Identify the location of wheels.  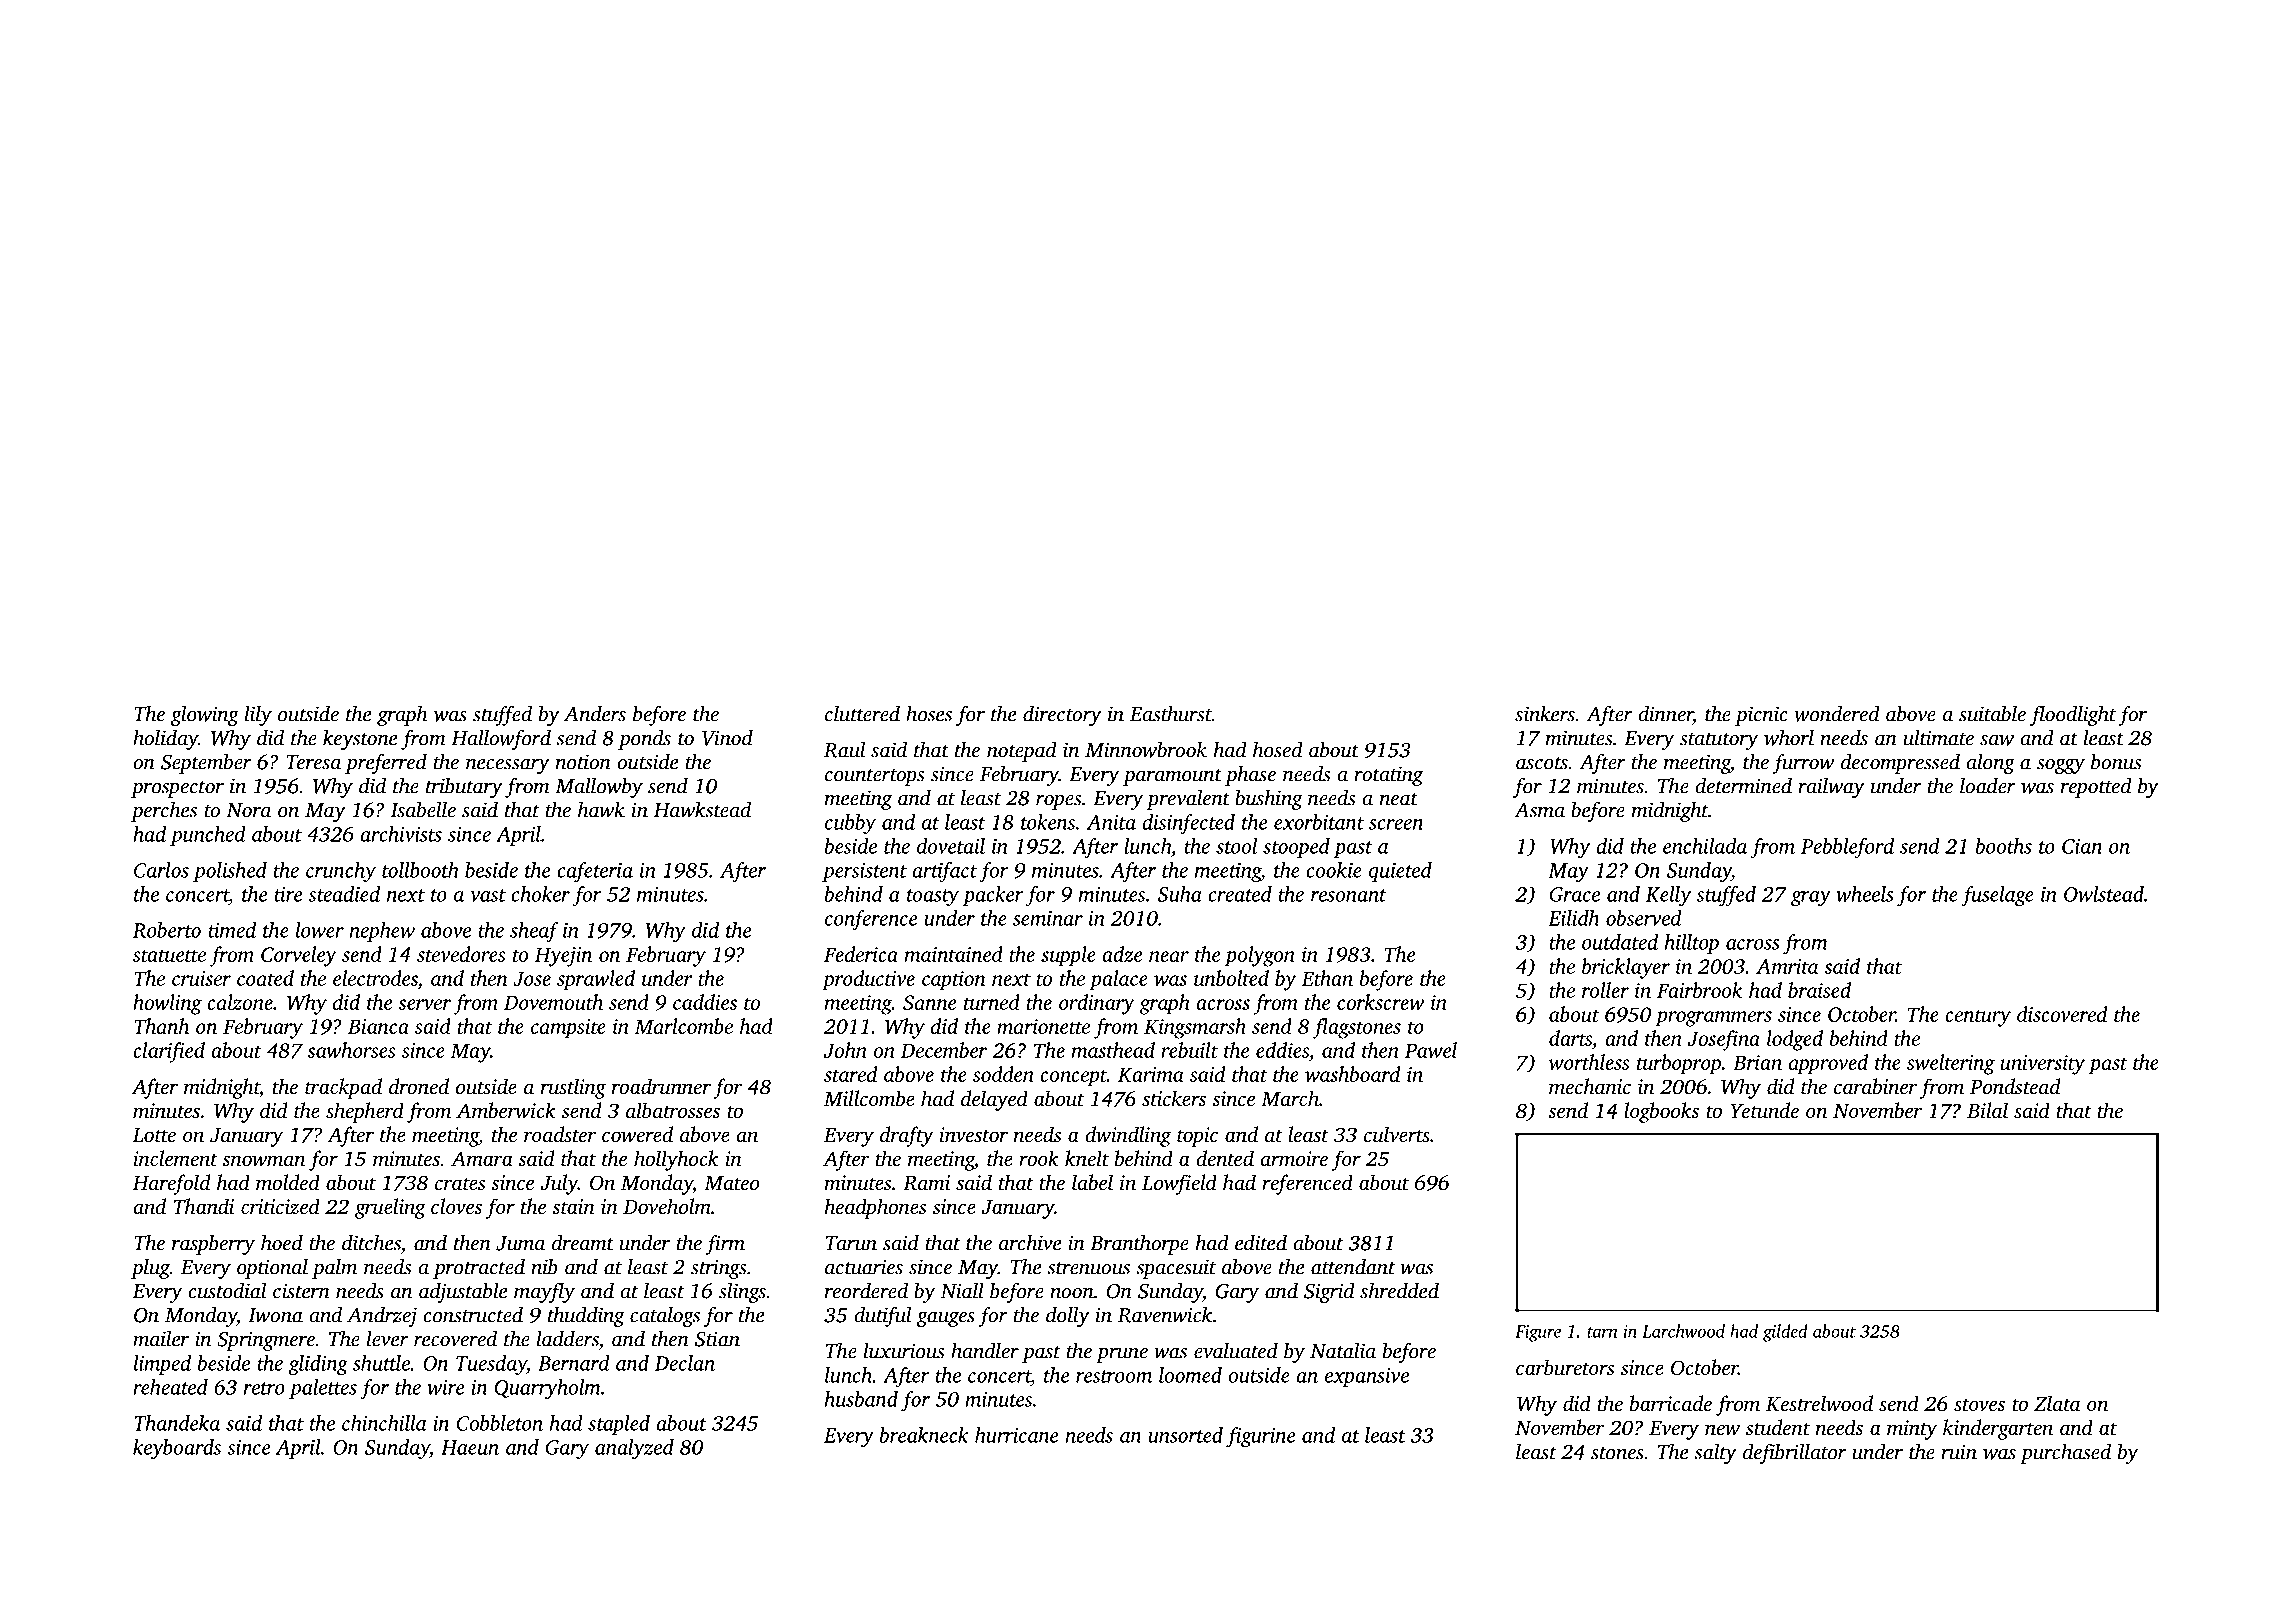
(1865, 894).
